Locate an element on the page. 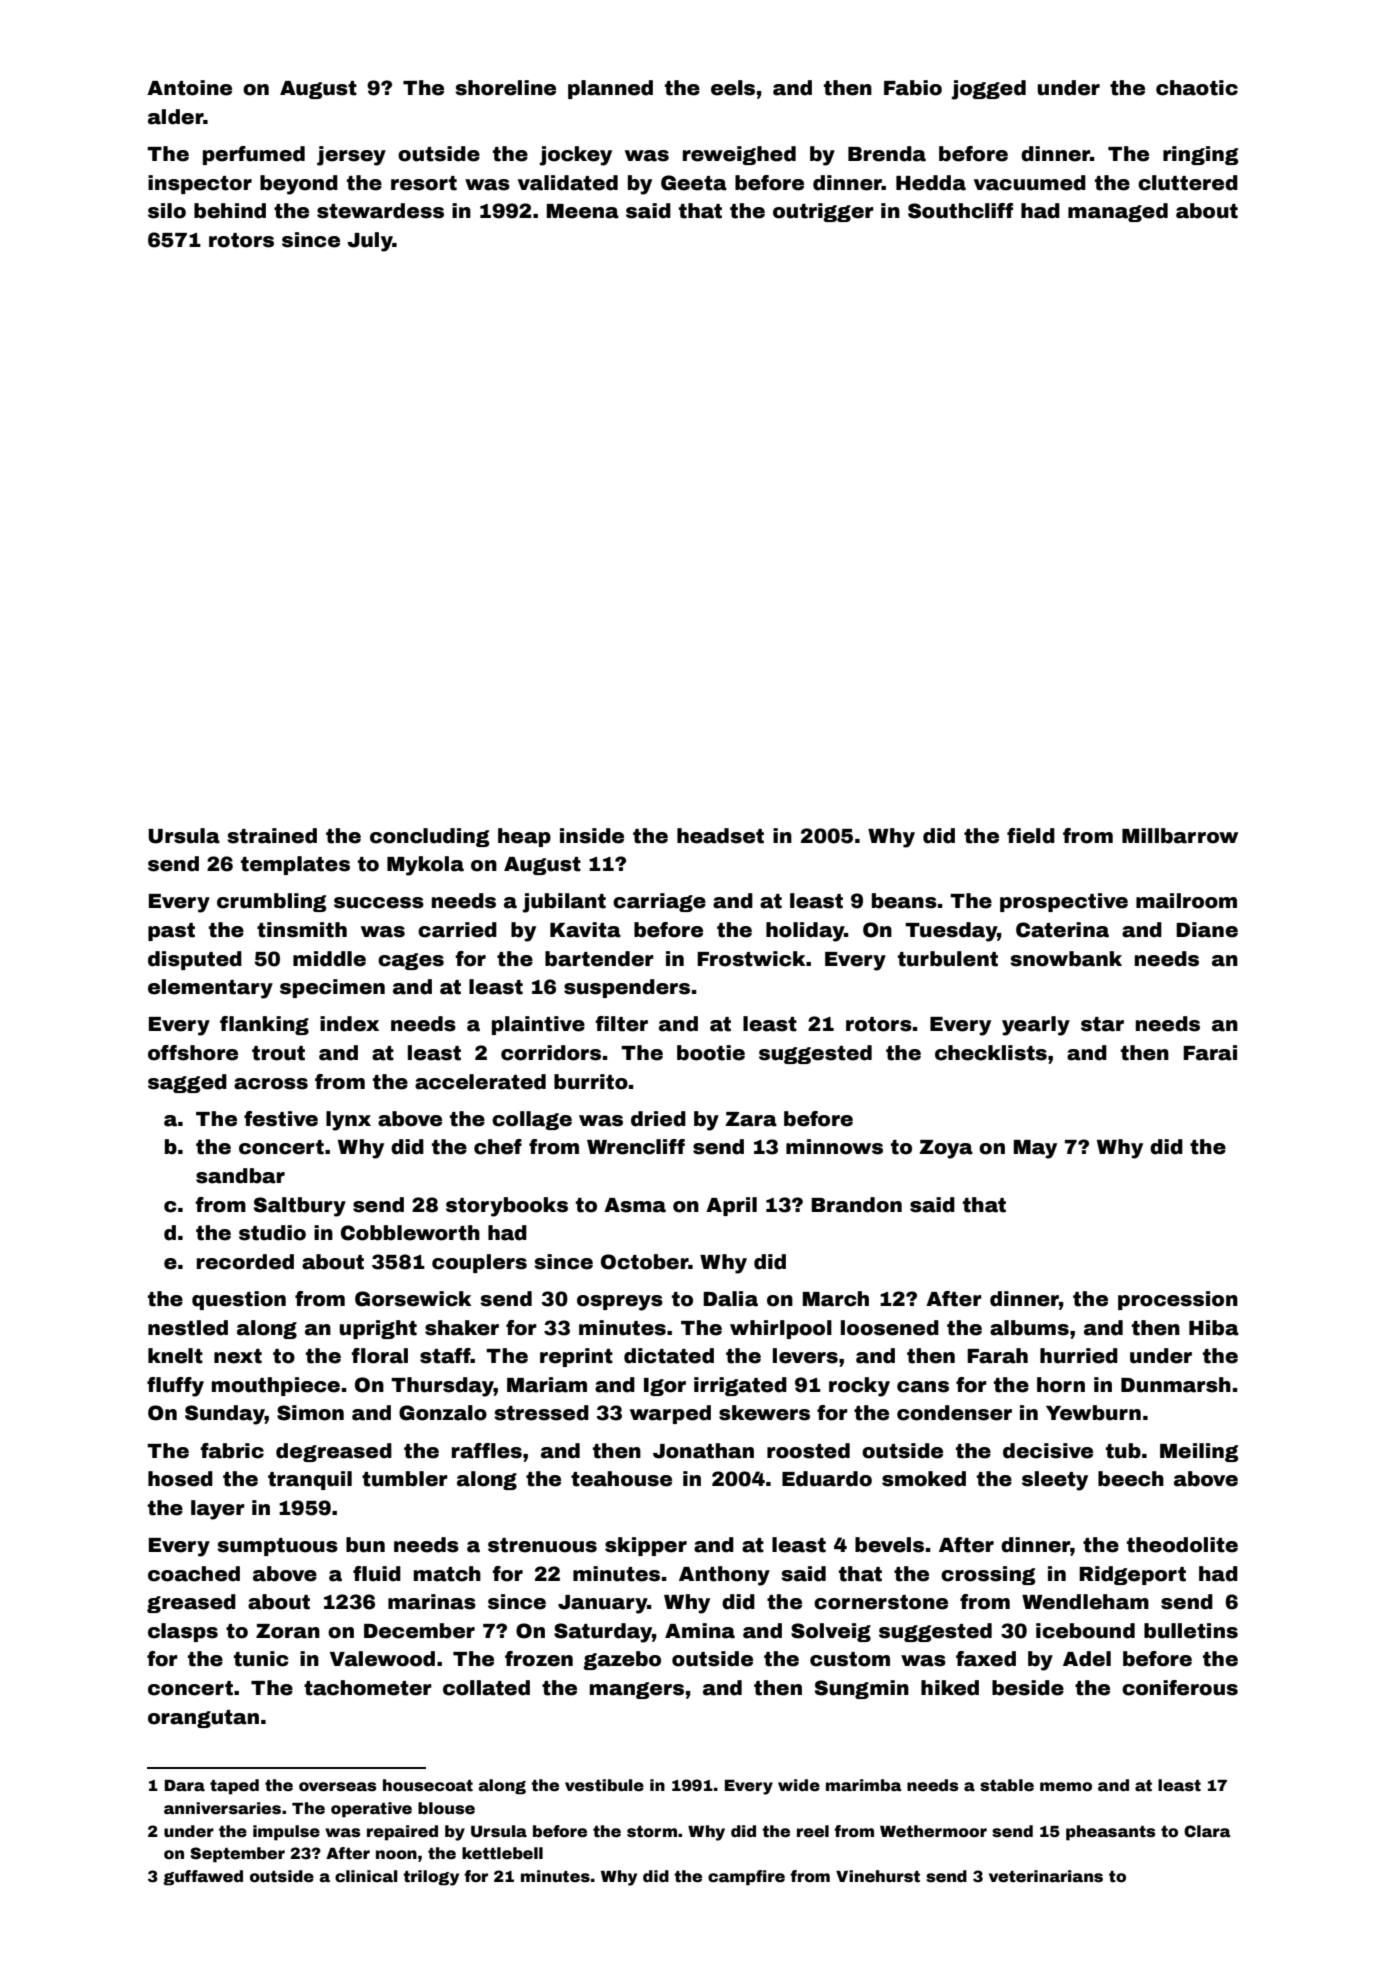  frozen is located at coordinates (539, 1659).
